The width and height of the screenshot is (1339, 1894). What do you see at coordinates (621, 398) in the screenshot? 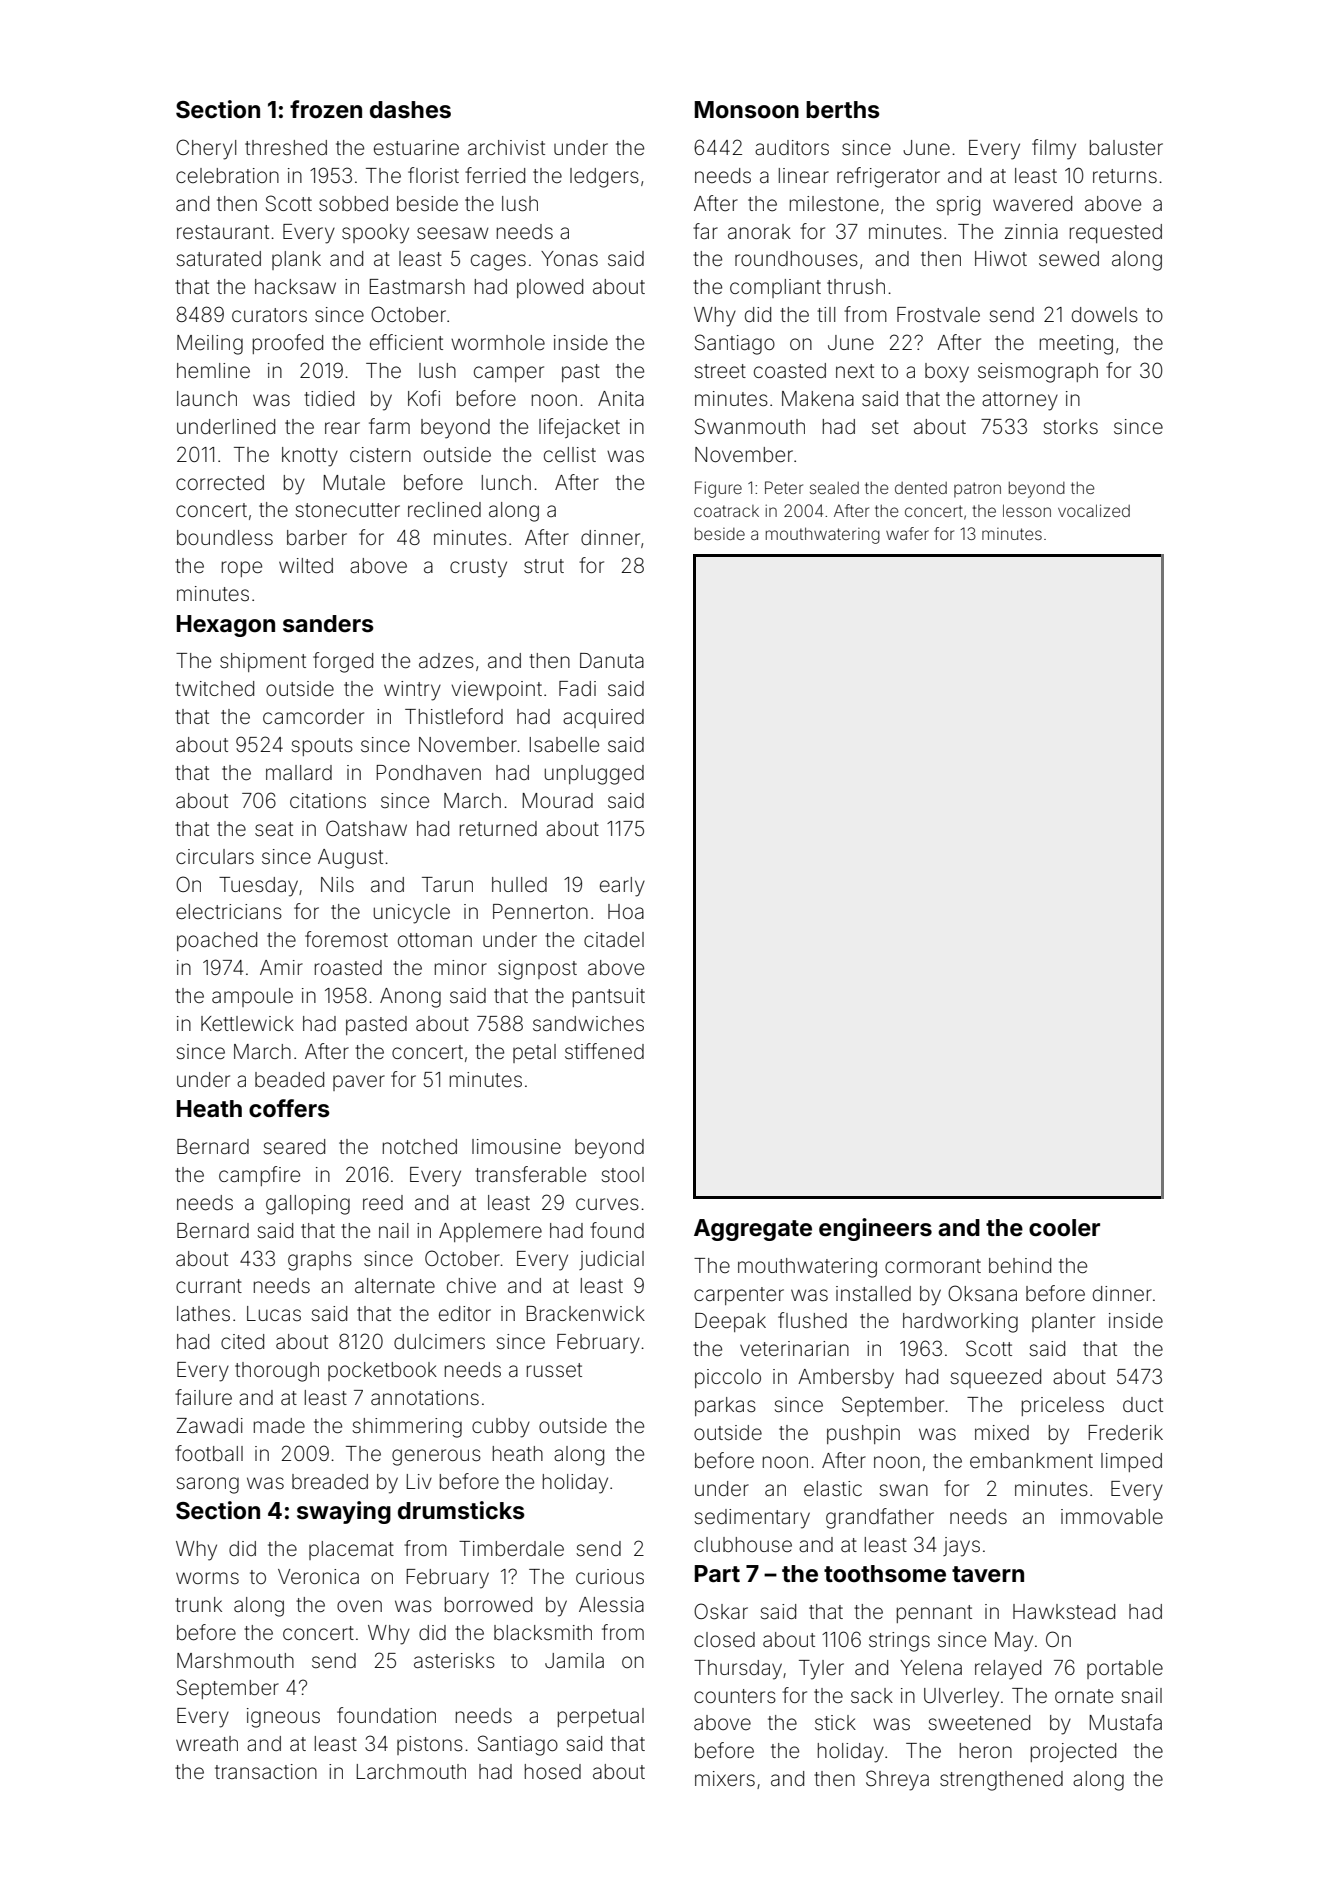
I see `Anita` at bounding box center [621, 398].
